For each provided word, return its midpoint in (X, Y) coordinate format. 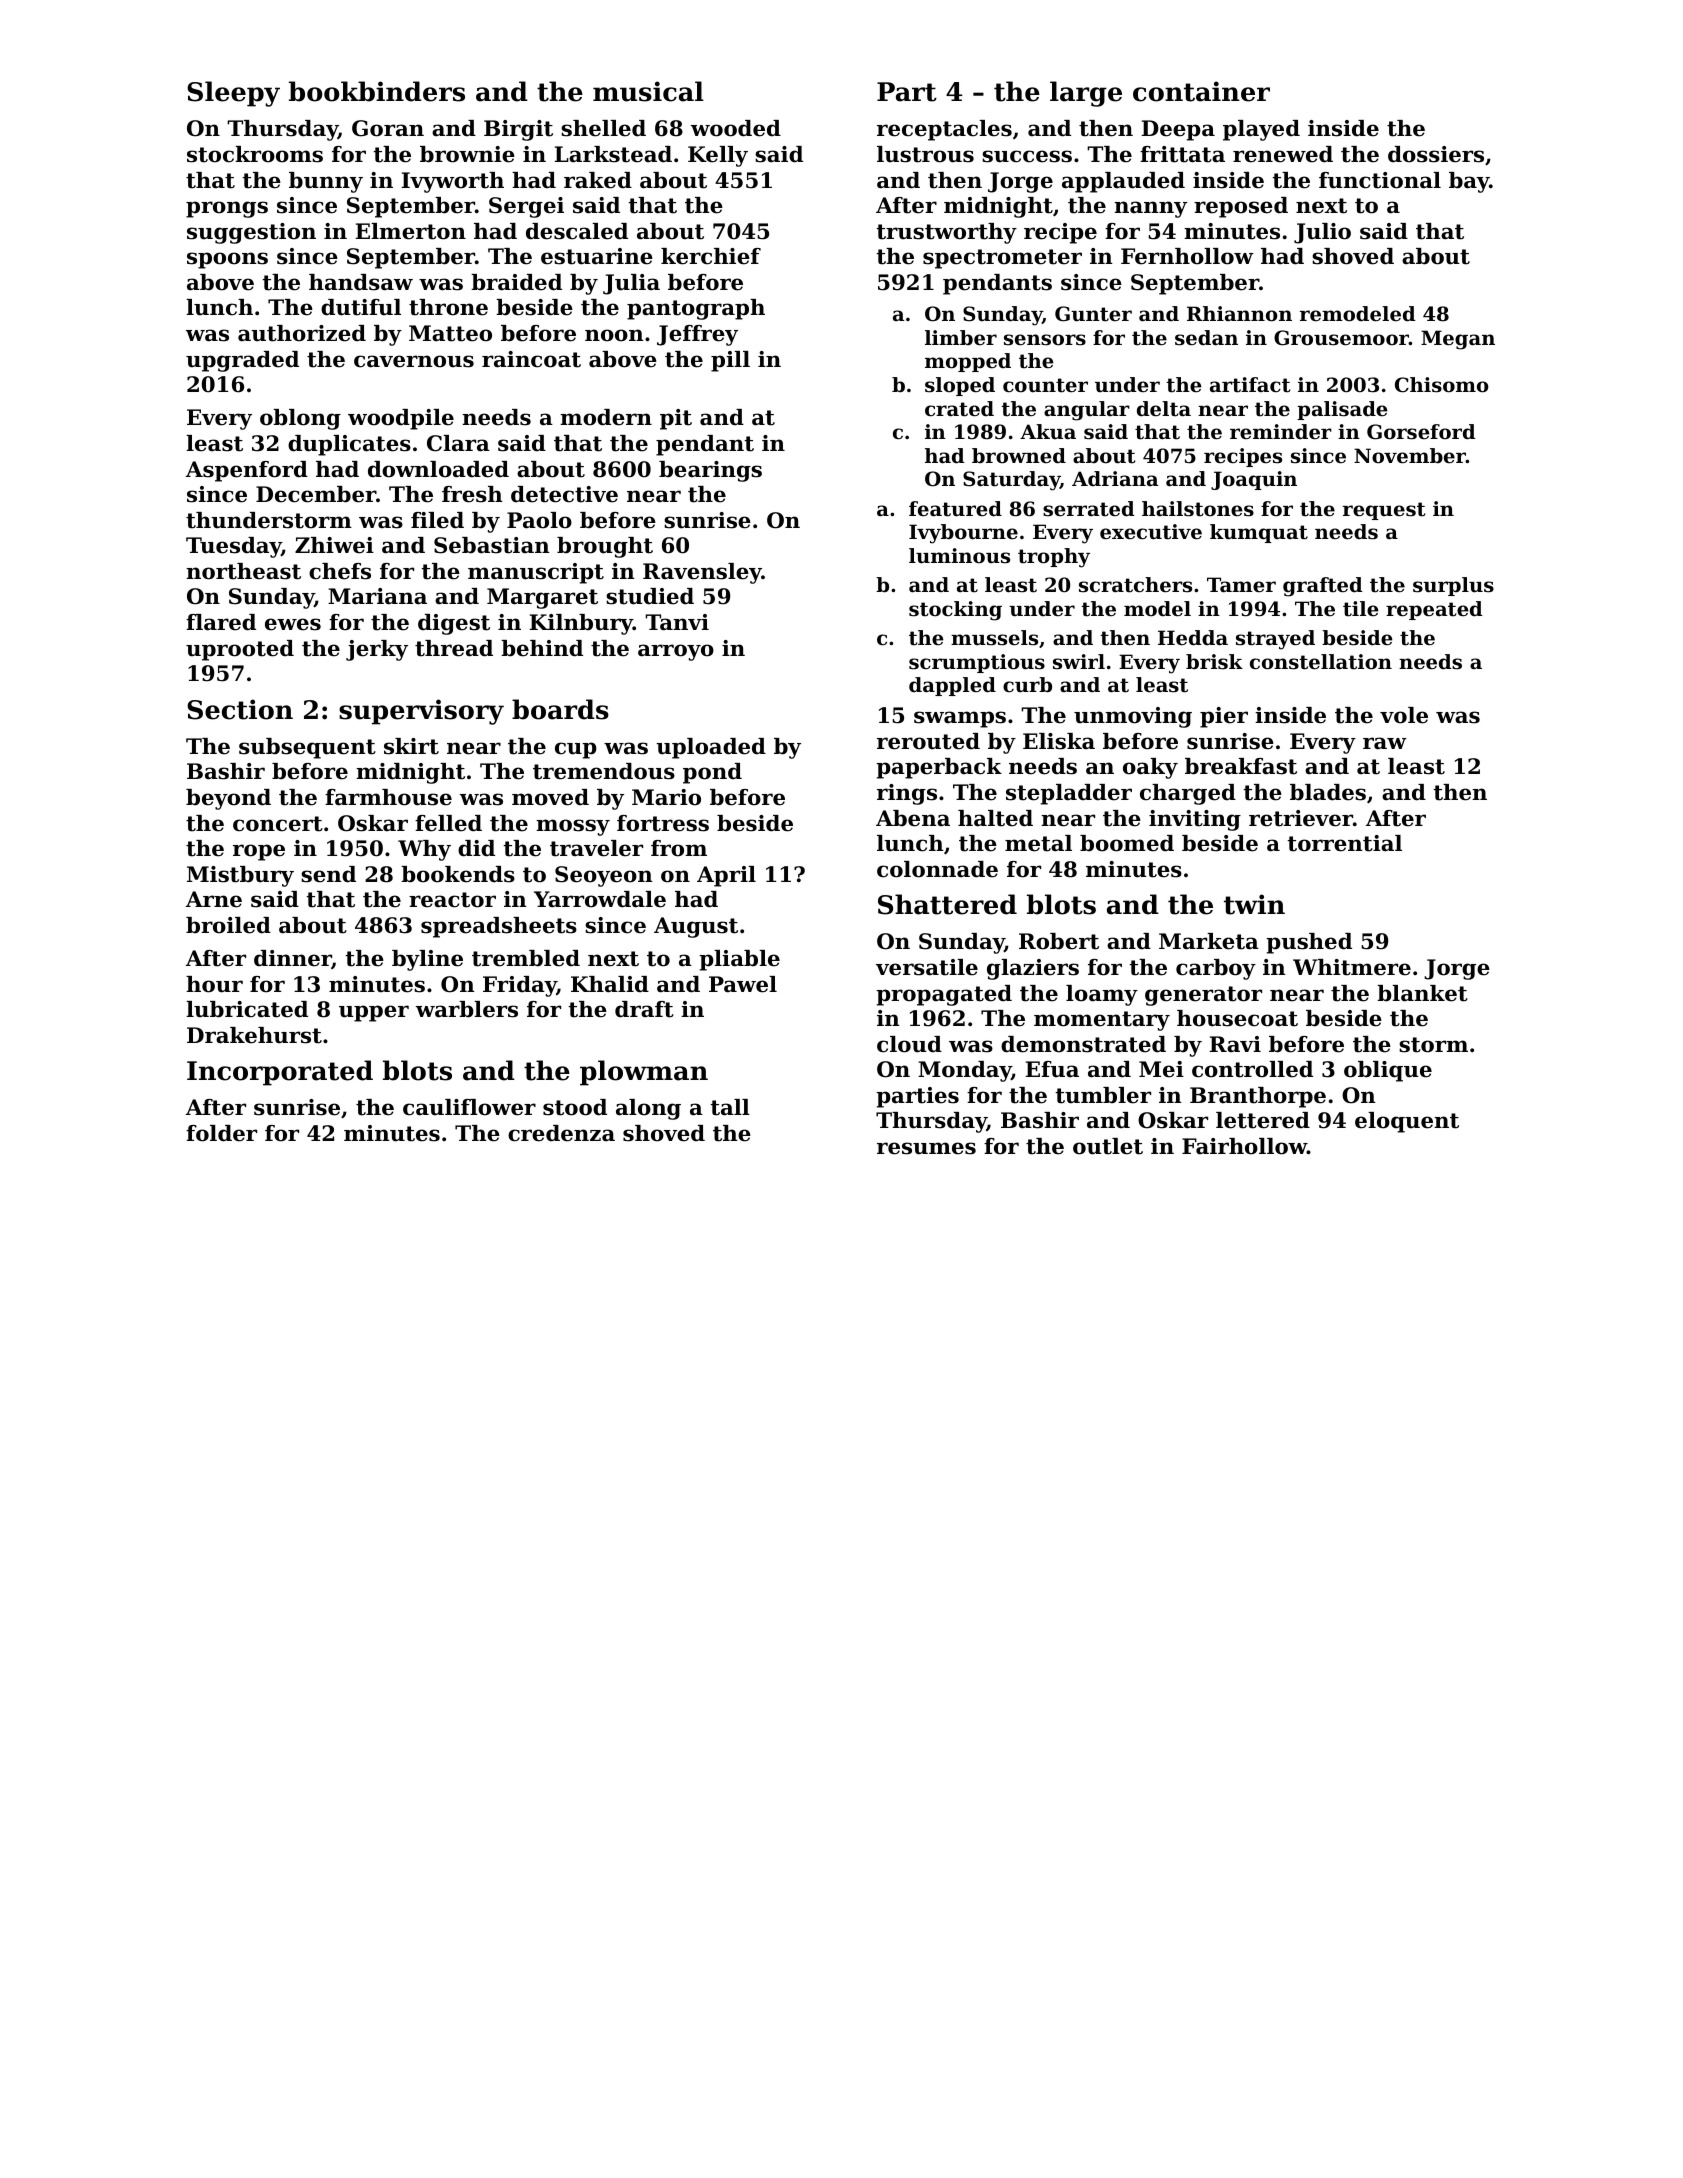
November (1410, 456)
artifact (1250, 385)
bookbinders (377, 91)
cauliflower (469, 1107)
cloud (909, 1044)
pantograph (696, 309)
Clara (458, 443)
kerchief (711, 256)
